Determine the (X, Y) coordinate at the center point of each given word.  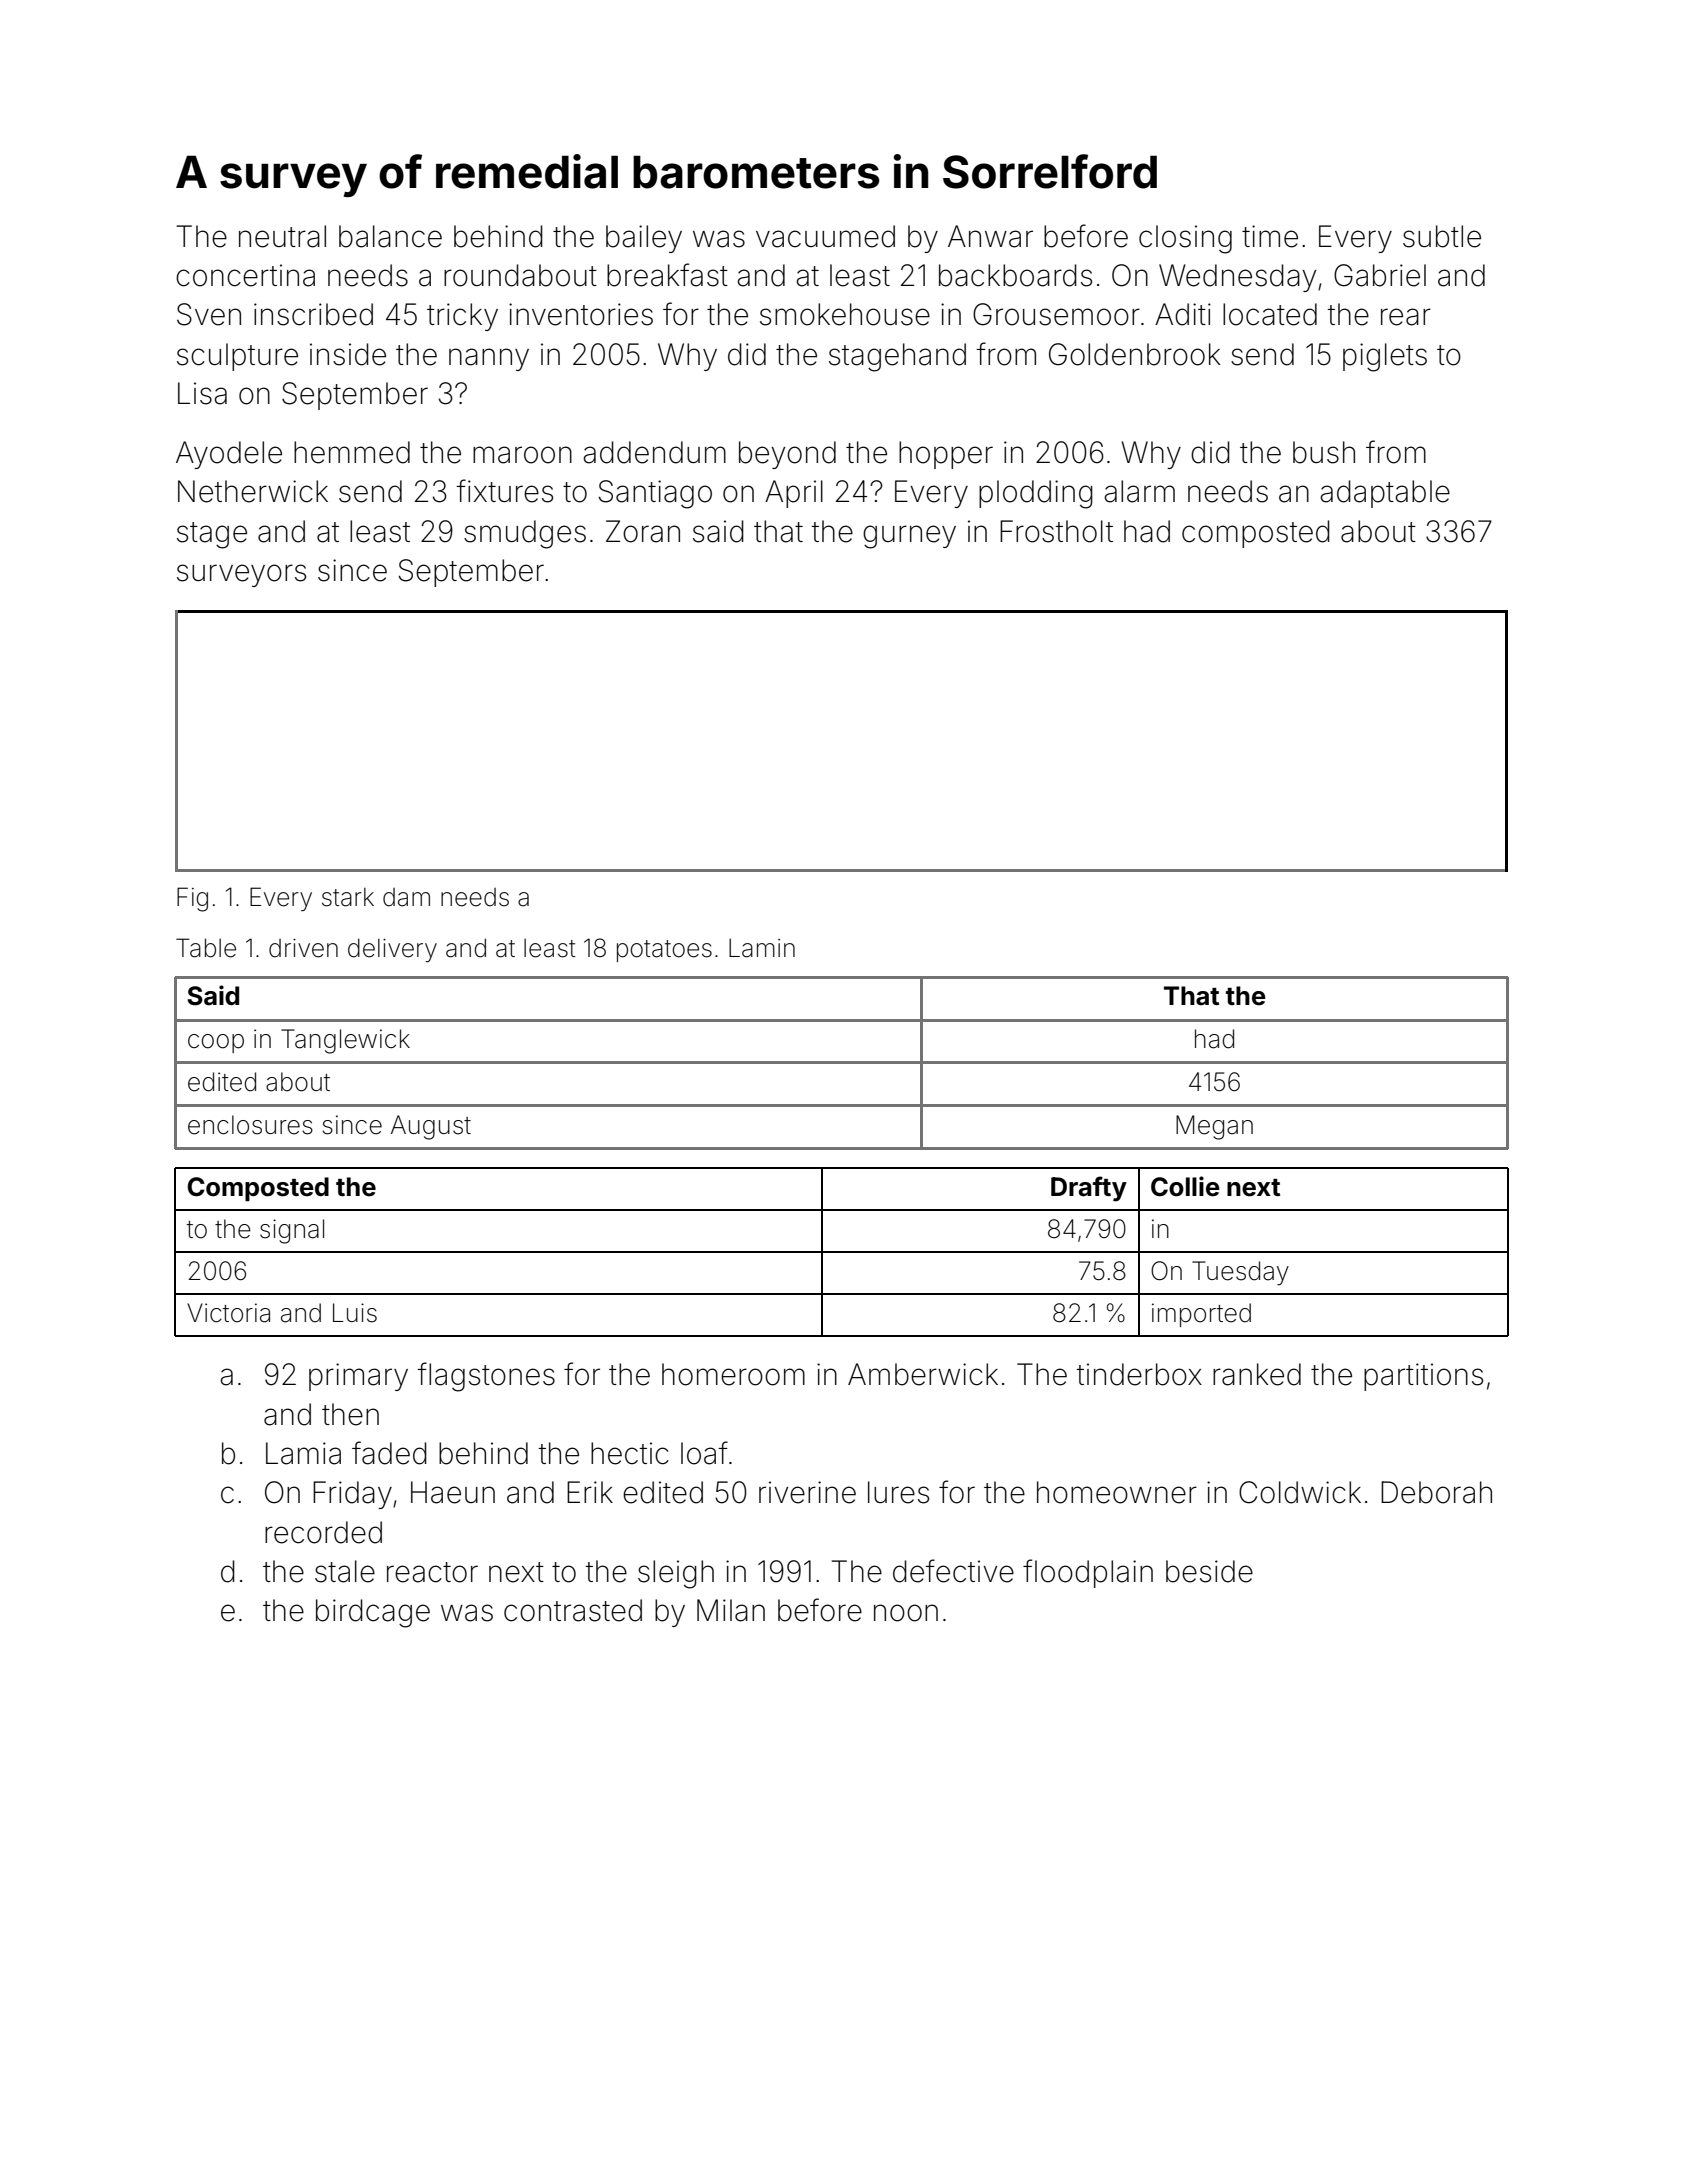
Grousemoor (1056, 314)
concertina (245, 275)
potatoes (664, 951)
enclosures (250, 1125)
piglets (1385, 357)
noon (906, 1613)
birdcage (373, 1613)
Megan (1214, 1127)
